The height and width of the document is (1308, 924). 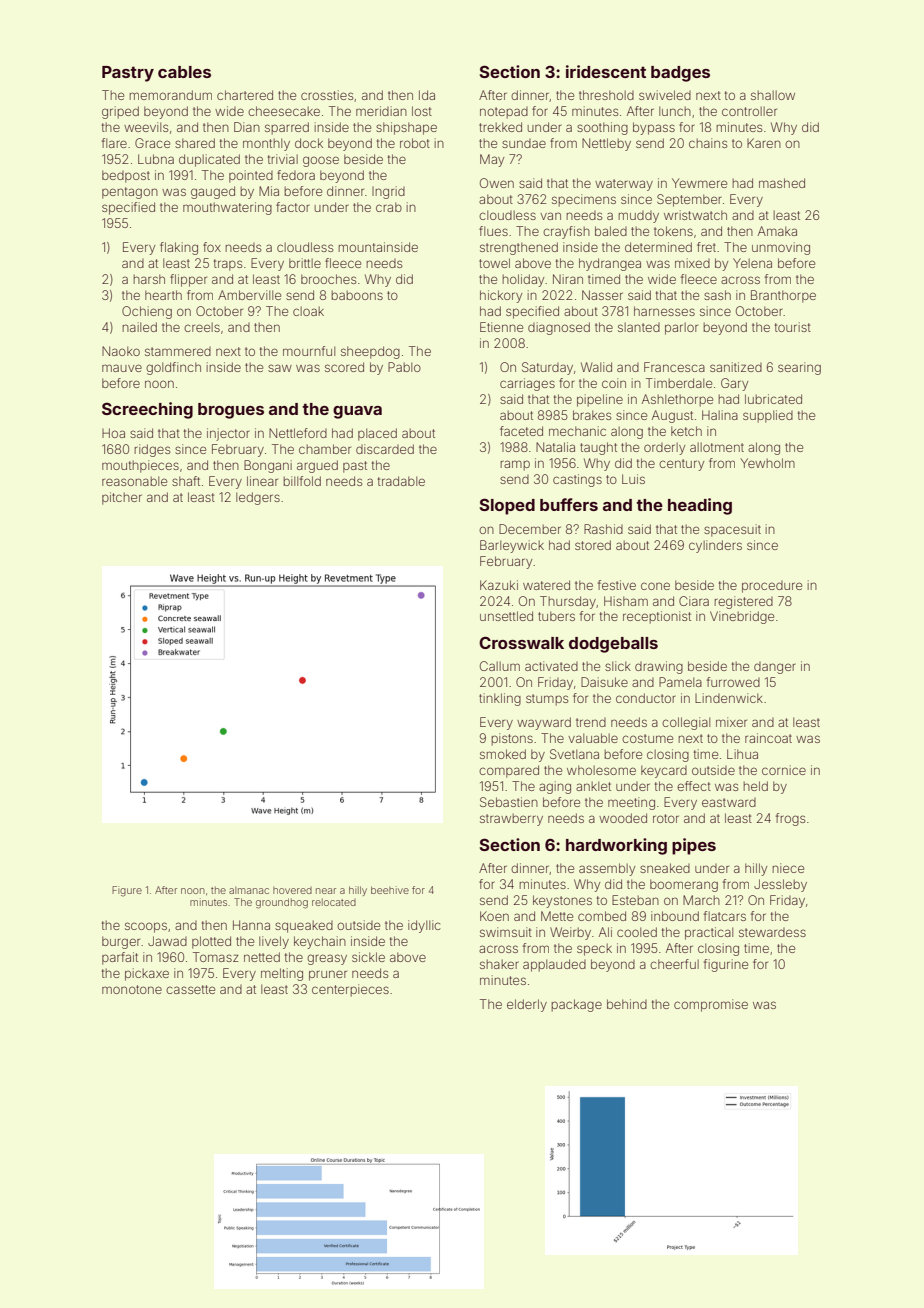 What do you see at coordinates (422, 111) in the document?
I see `lost` at bounding box center [422, 111].
